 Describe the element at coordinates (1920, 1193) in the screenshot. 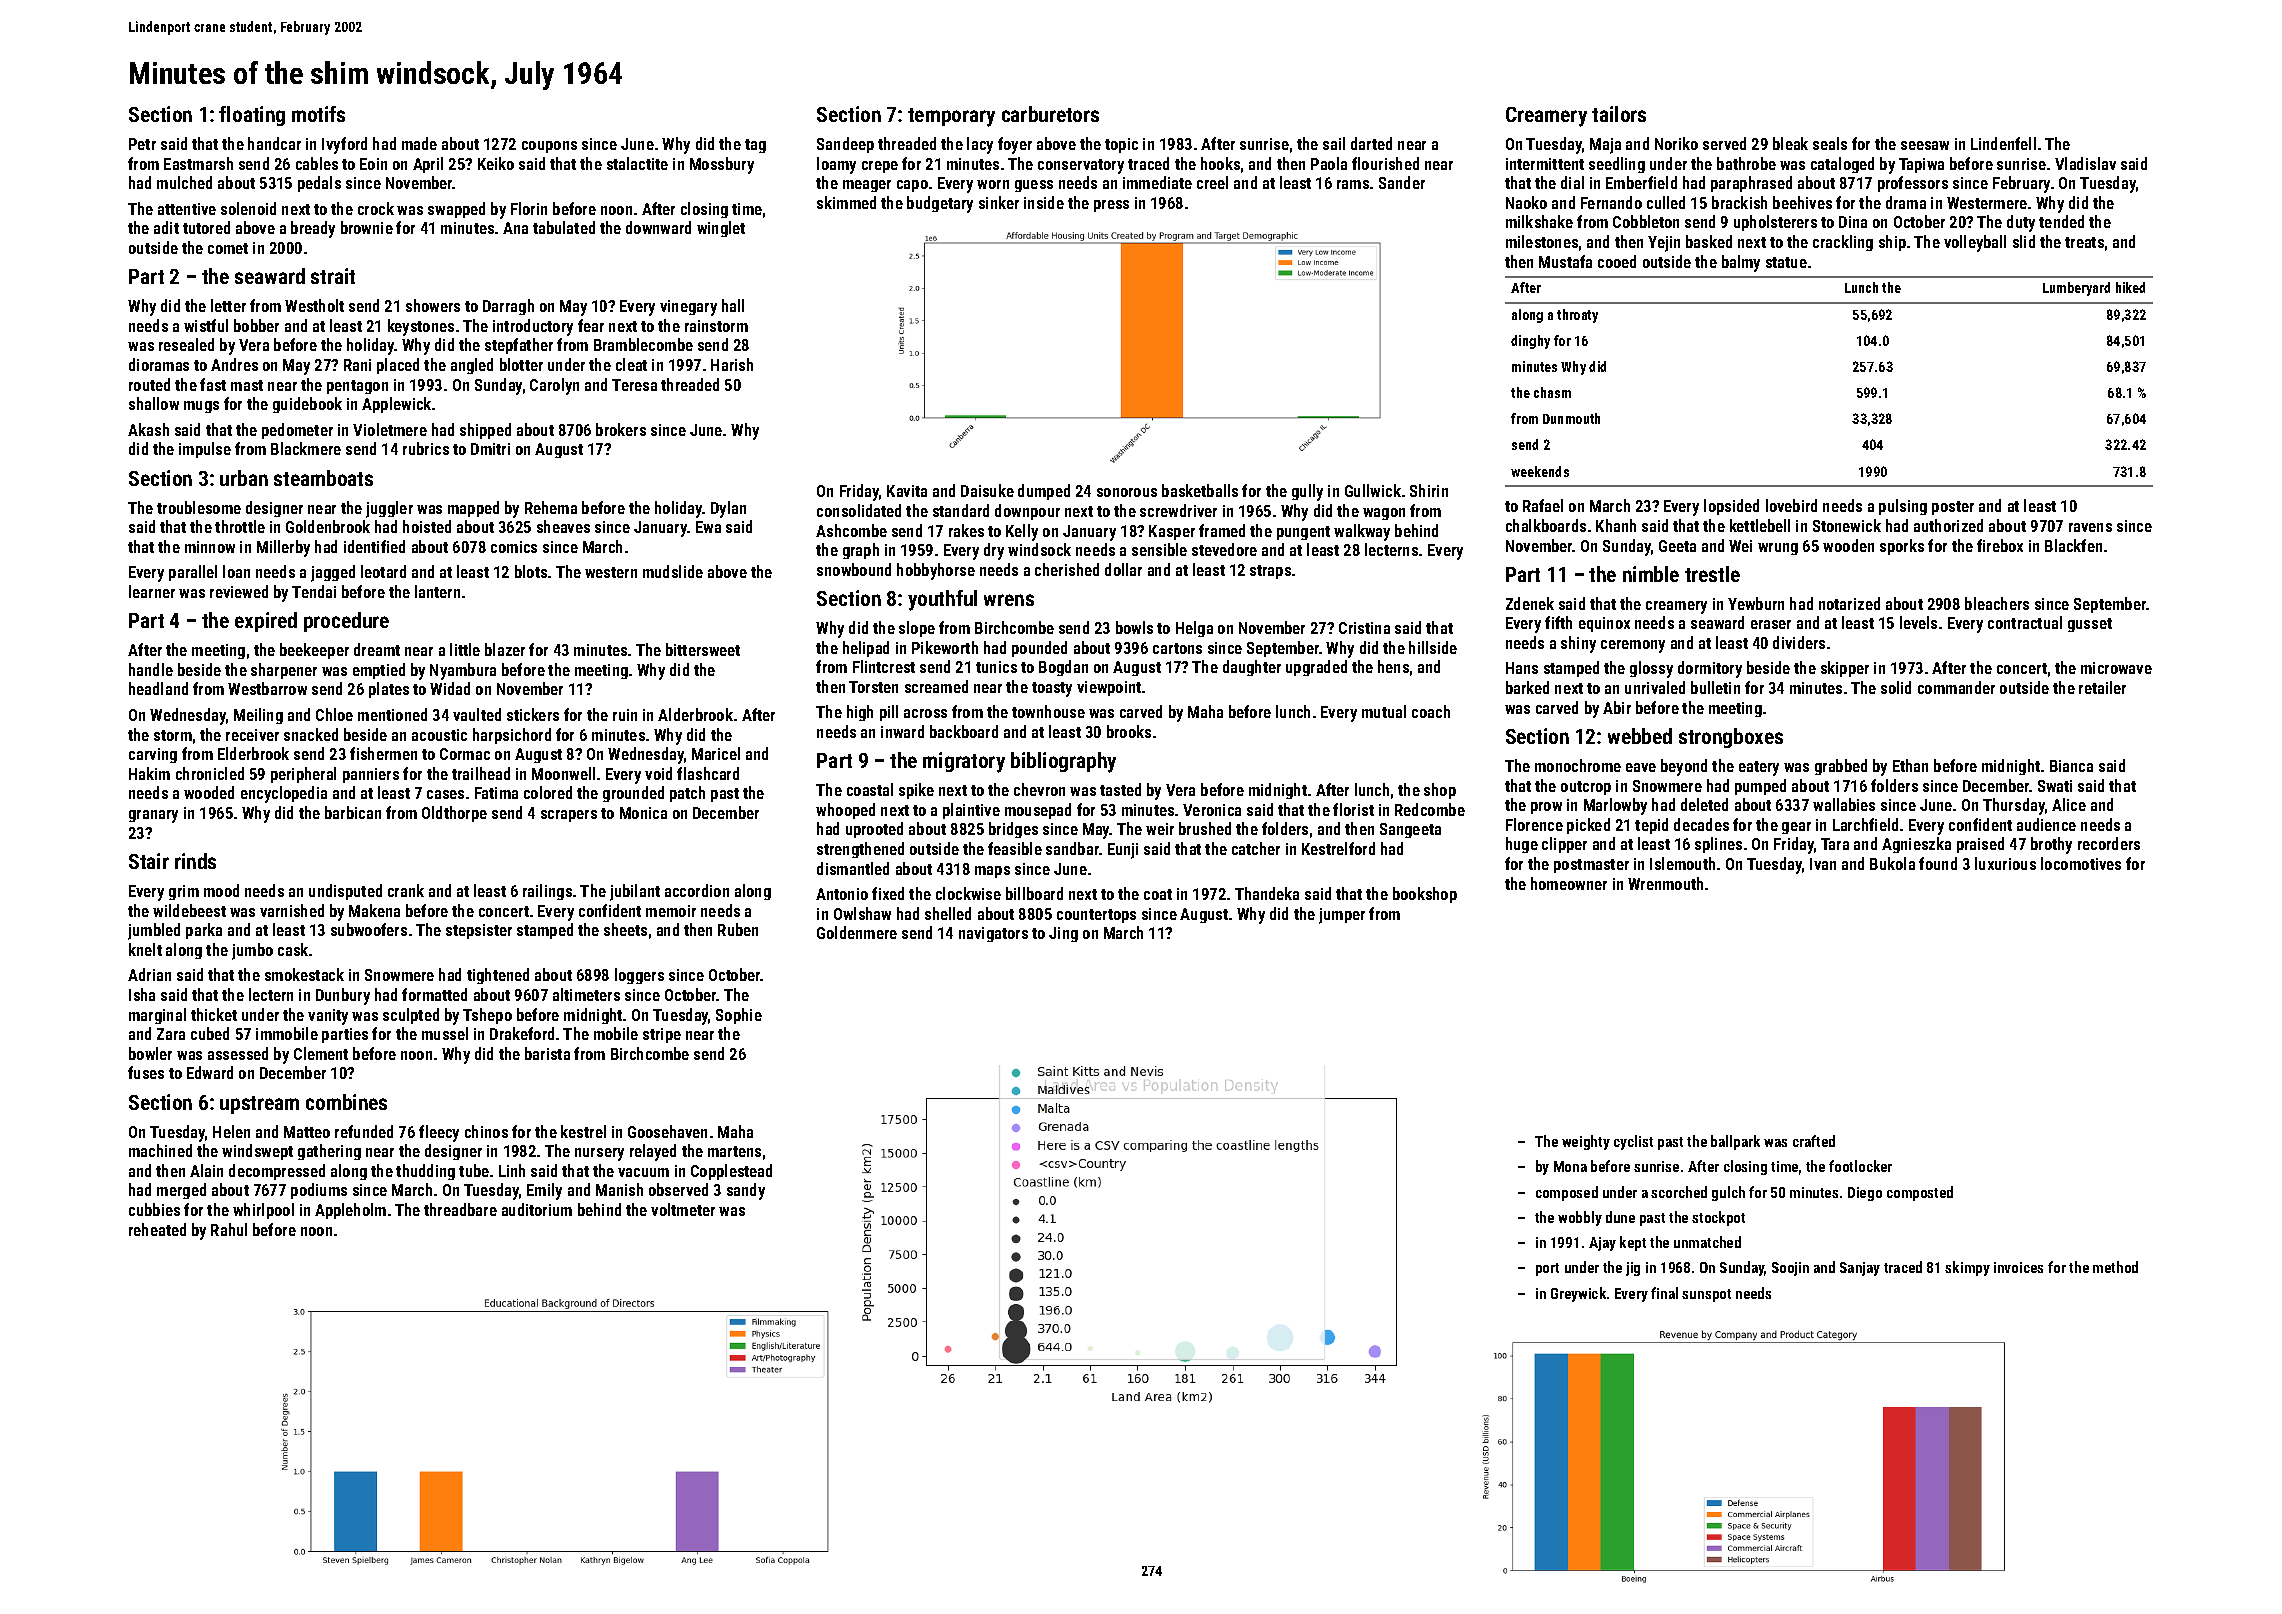

I see `composted` at that location.
